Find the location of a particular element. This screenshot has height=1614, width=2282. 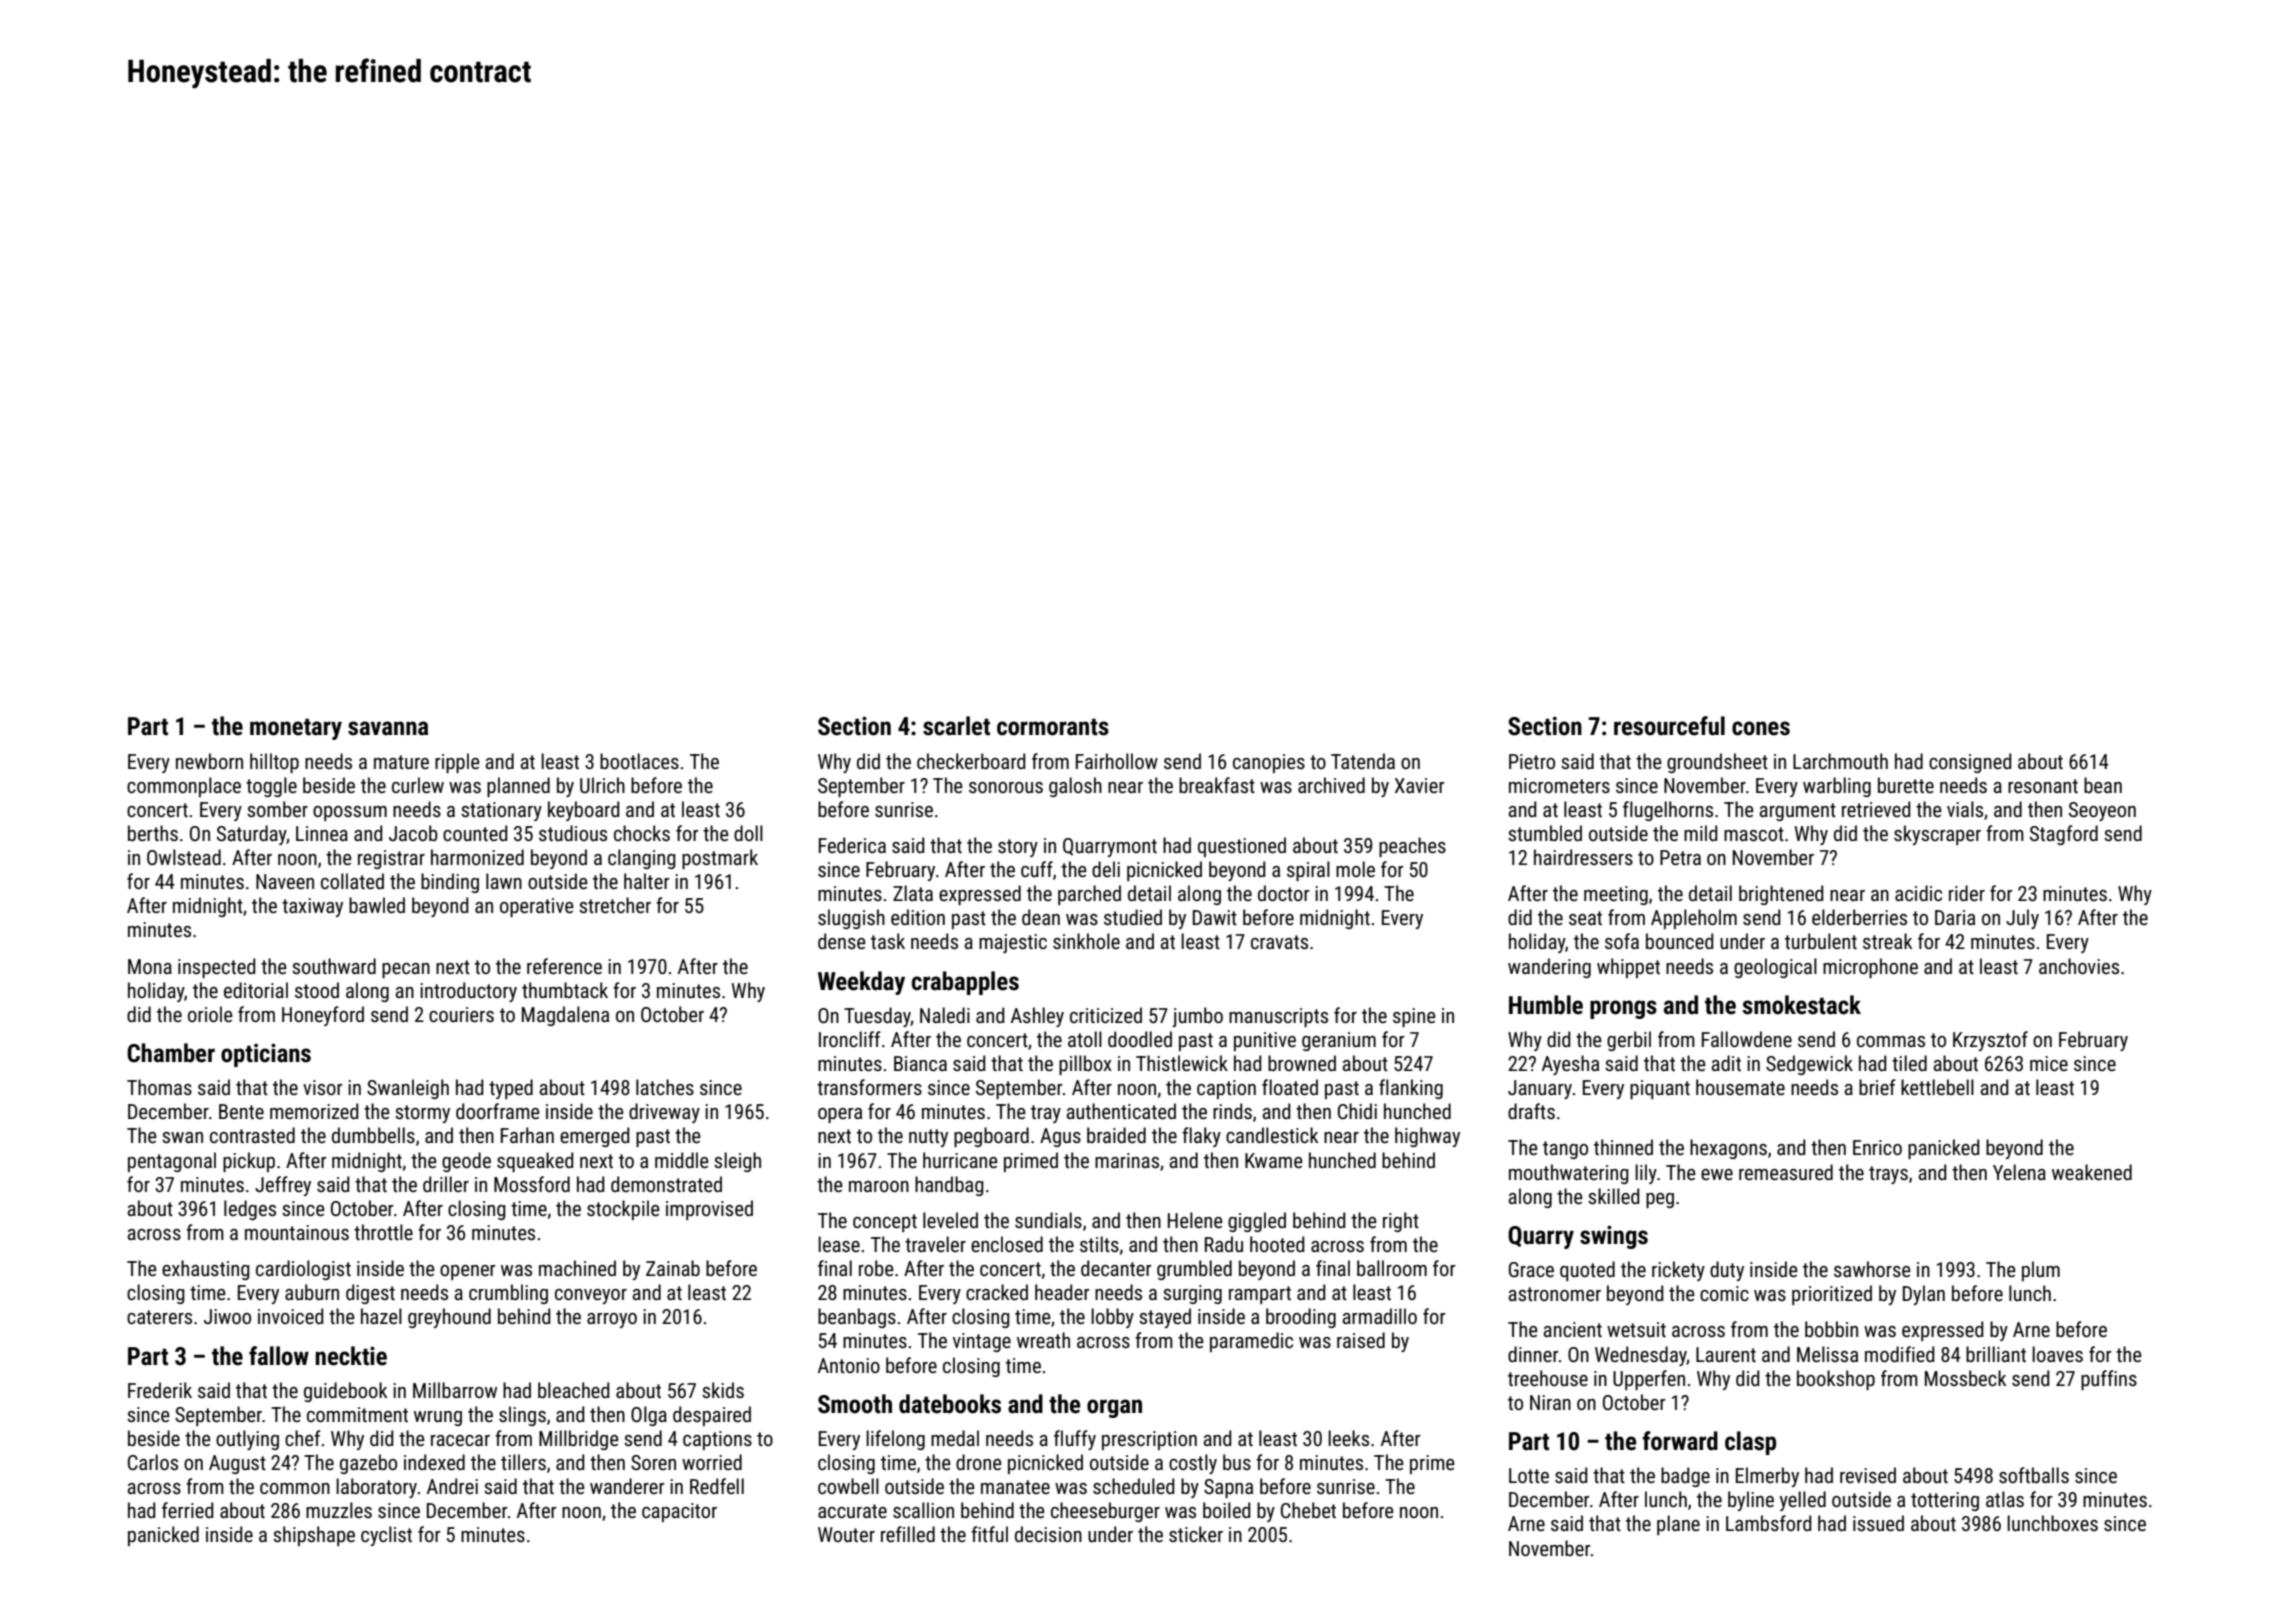

Enrico is located at coordinates (1877, 1147).
